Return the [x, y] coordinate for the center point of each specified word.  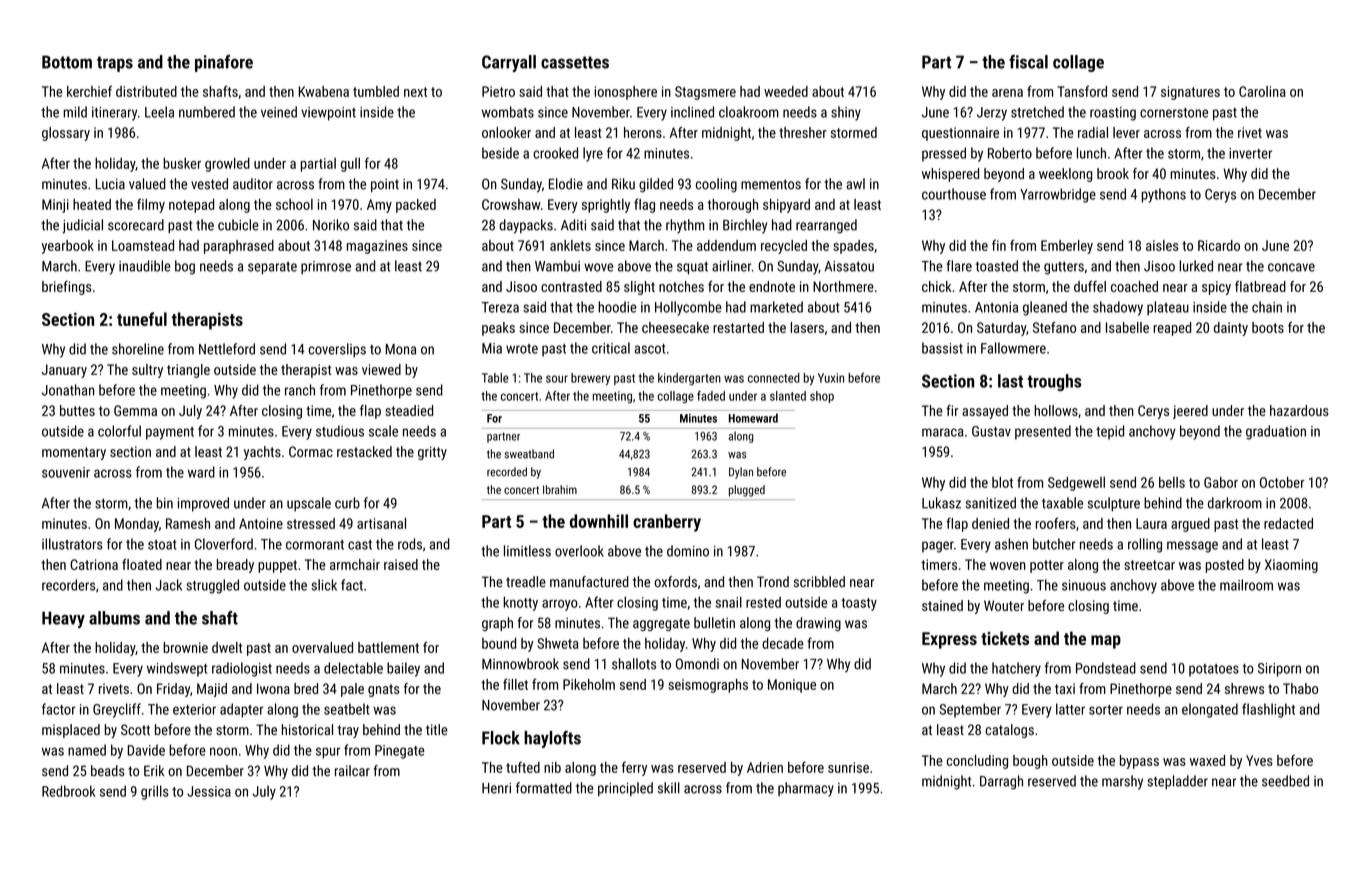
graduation [1276, 432]
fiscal [1028, 62]
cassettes [575, 62]
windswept [177, 669]
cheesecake [675, 327]
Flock [501, 738]
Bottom [67, 62]
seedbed [1285, 781]
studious [340, 431]
